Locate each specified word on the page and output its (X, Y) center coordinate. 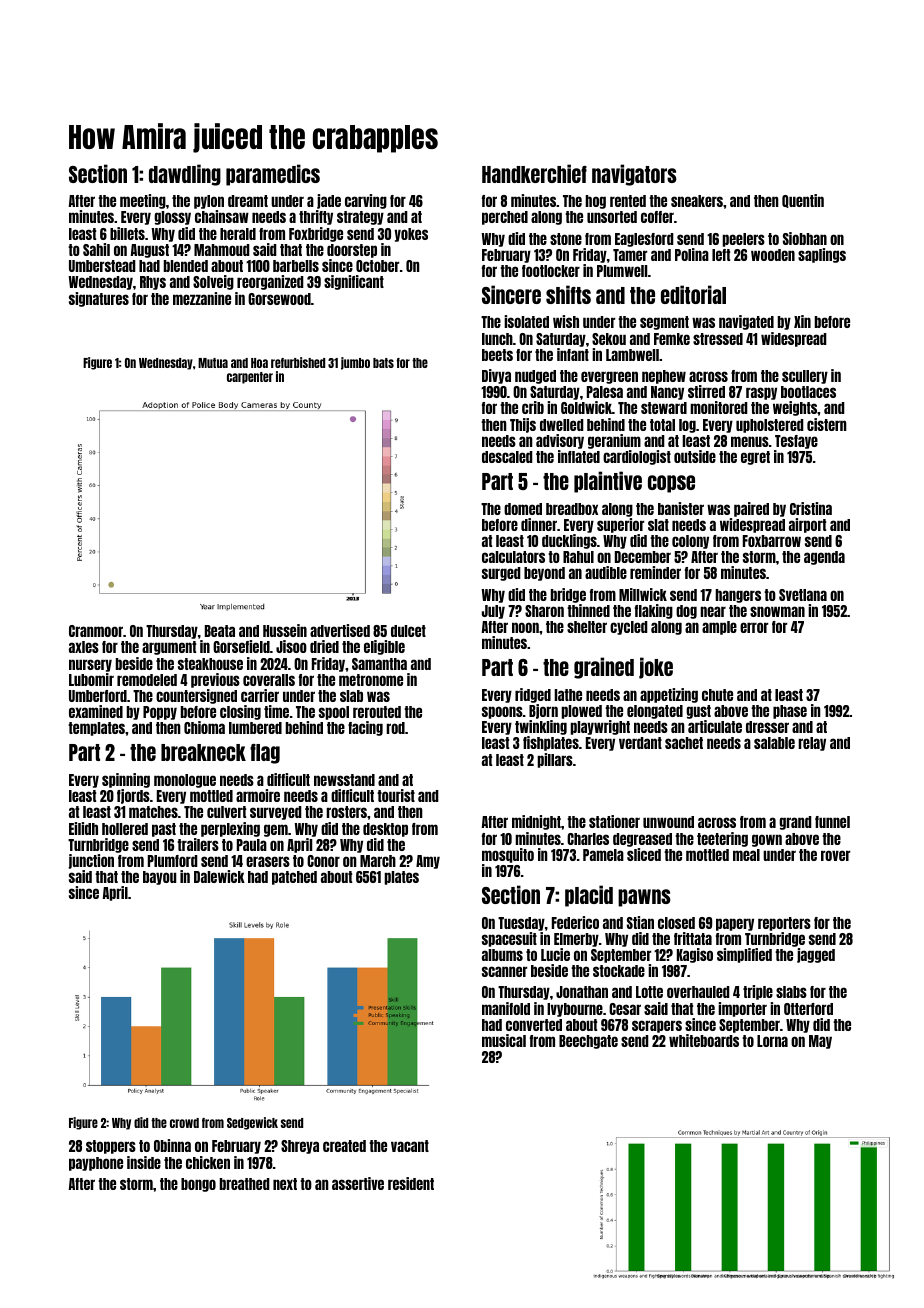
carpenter (250, 378)
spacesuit (509, 939)
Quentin (803, 201)
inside (144, 1162)
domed (523, 509)
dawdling (185, 175)
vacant (410, 1146)
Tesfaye (796, 442)
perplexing (230, 829)
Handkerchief (534, 173)
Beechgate (588, 1042)
